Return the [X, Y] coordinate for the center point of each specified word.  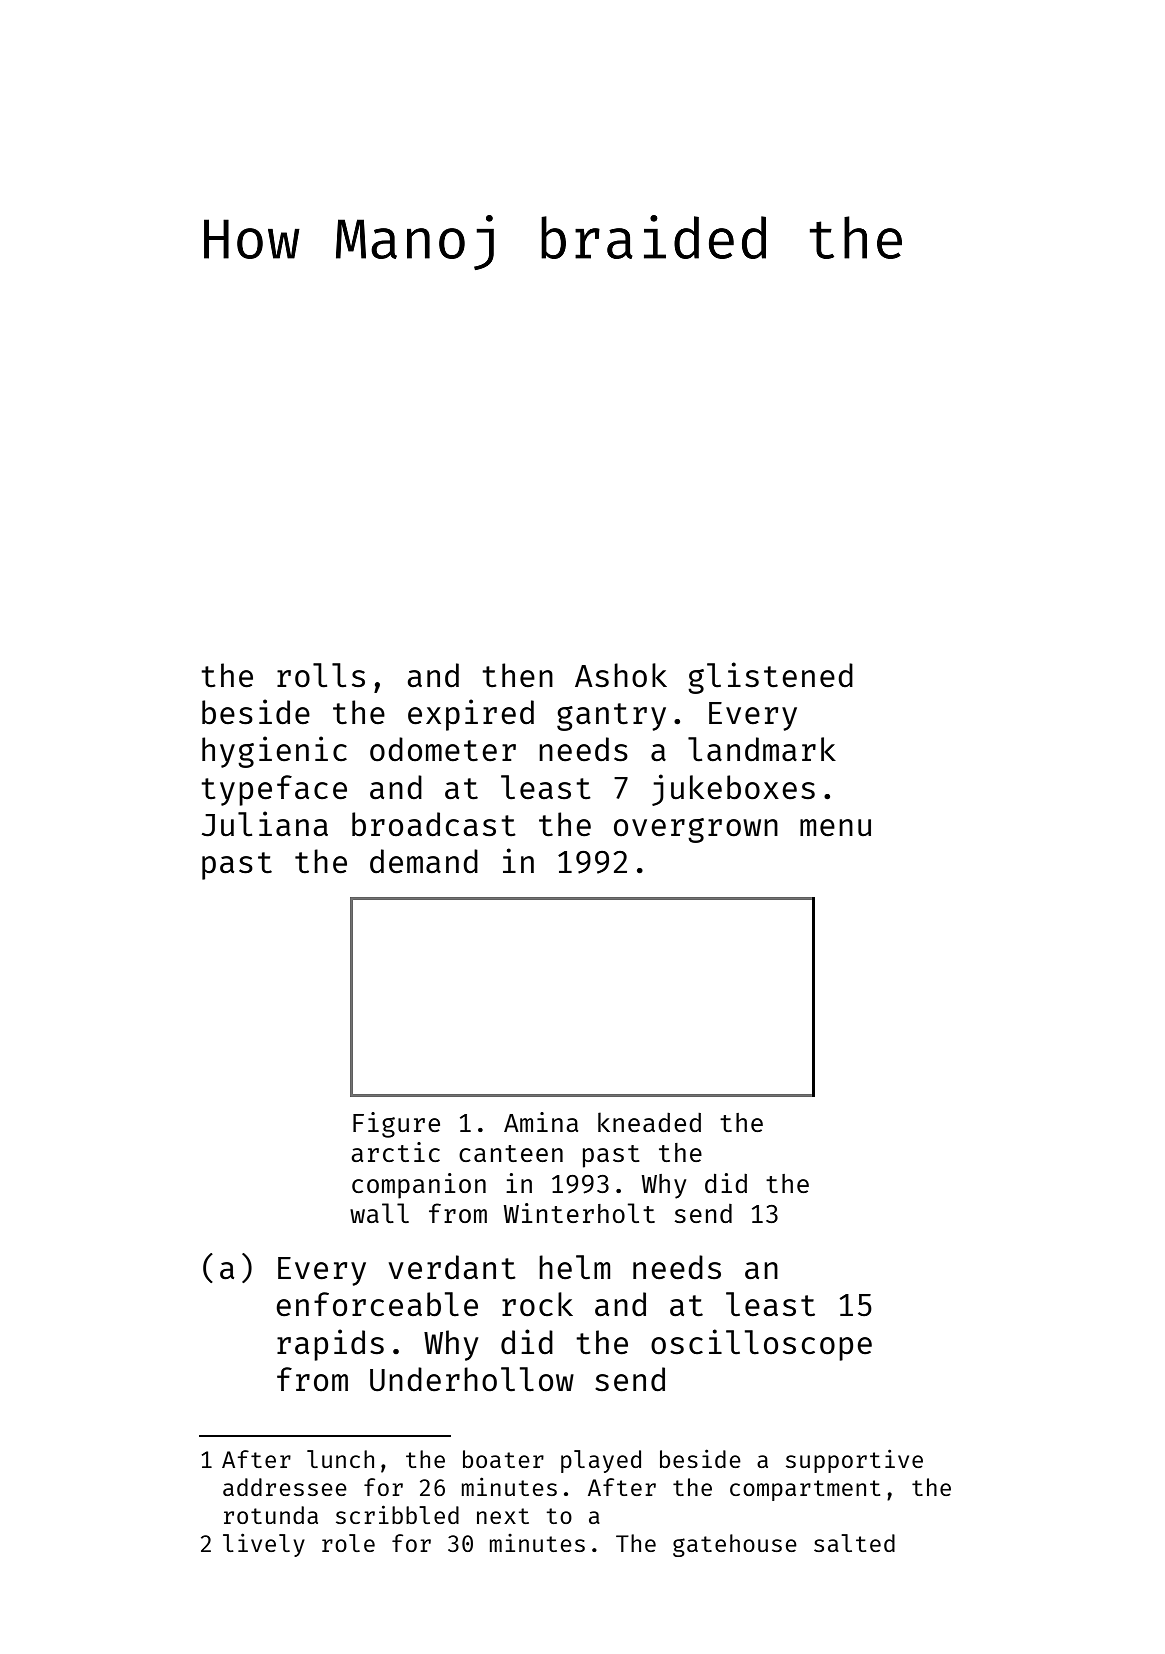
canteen [511, 1153]
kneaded [649, 1122]
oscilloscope [761, 1345]
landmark [762, 749]
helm [575, 1267]
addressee [285, 1487]
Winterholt [579, 1213]
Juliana [265, 824]
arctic [395, 1152]
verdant [452, 1267]
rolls [321, 675]
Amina [541, 1122]
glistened [770, 678]
